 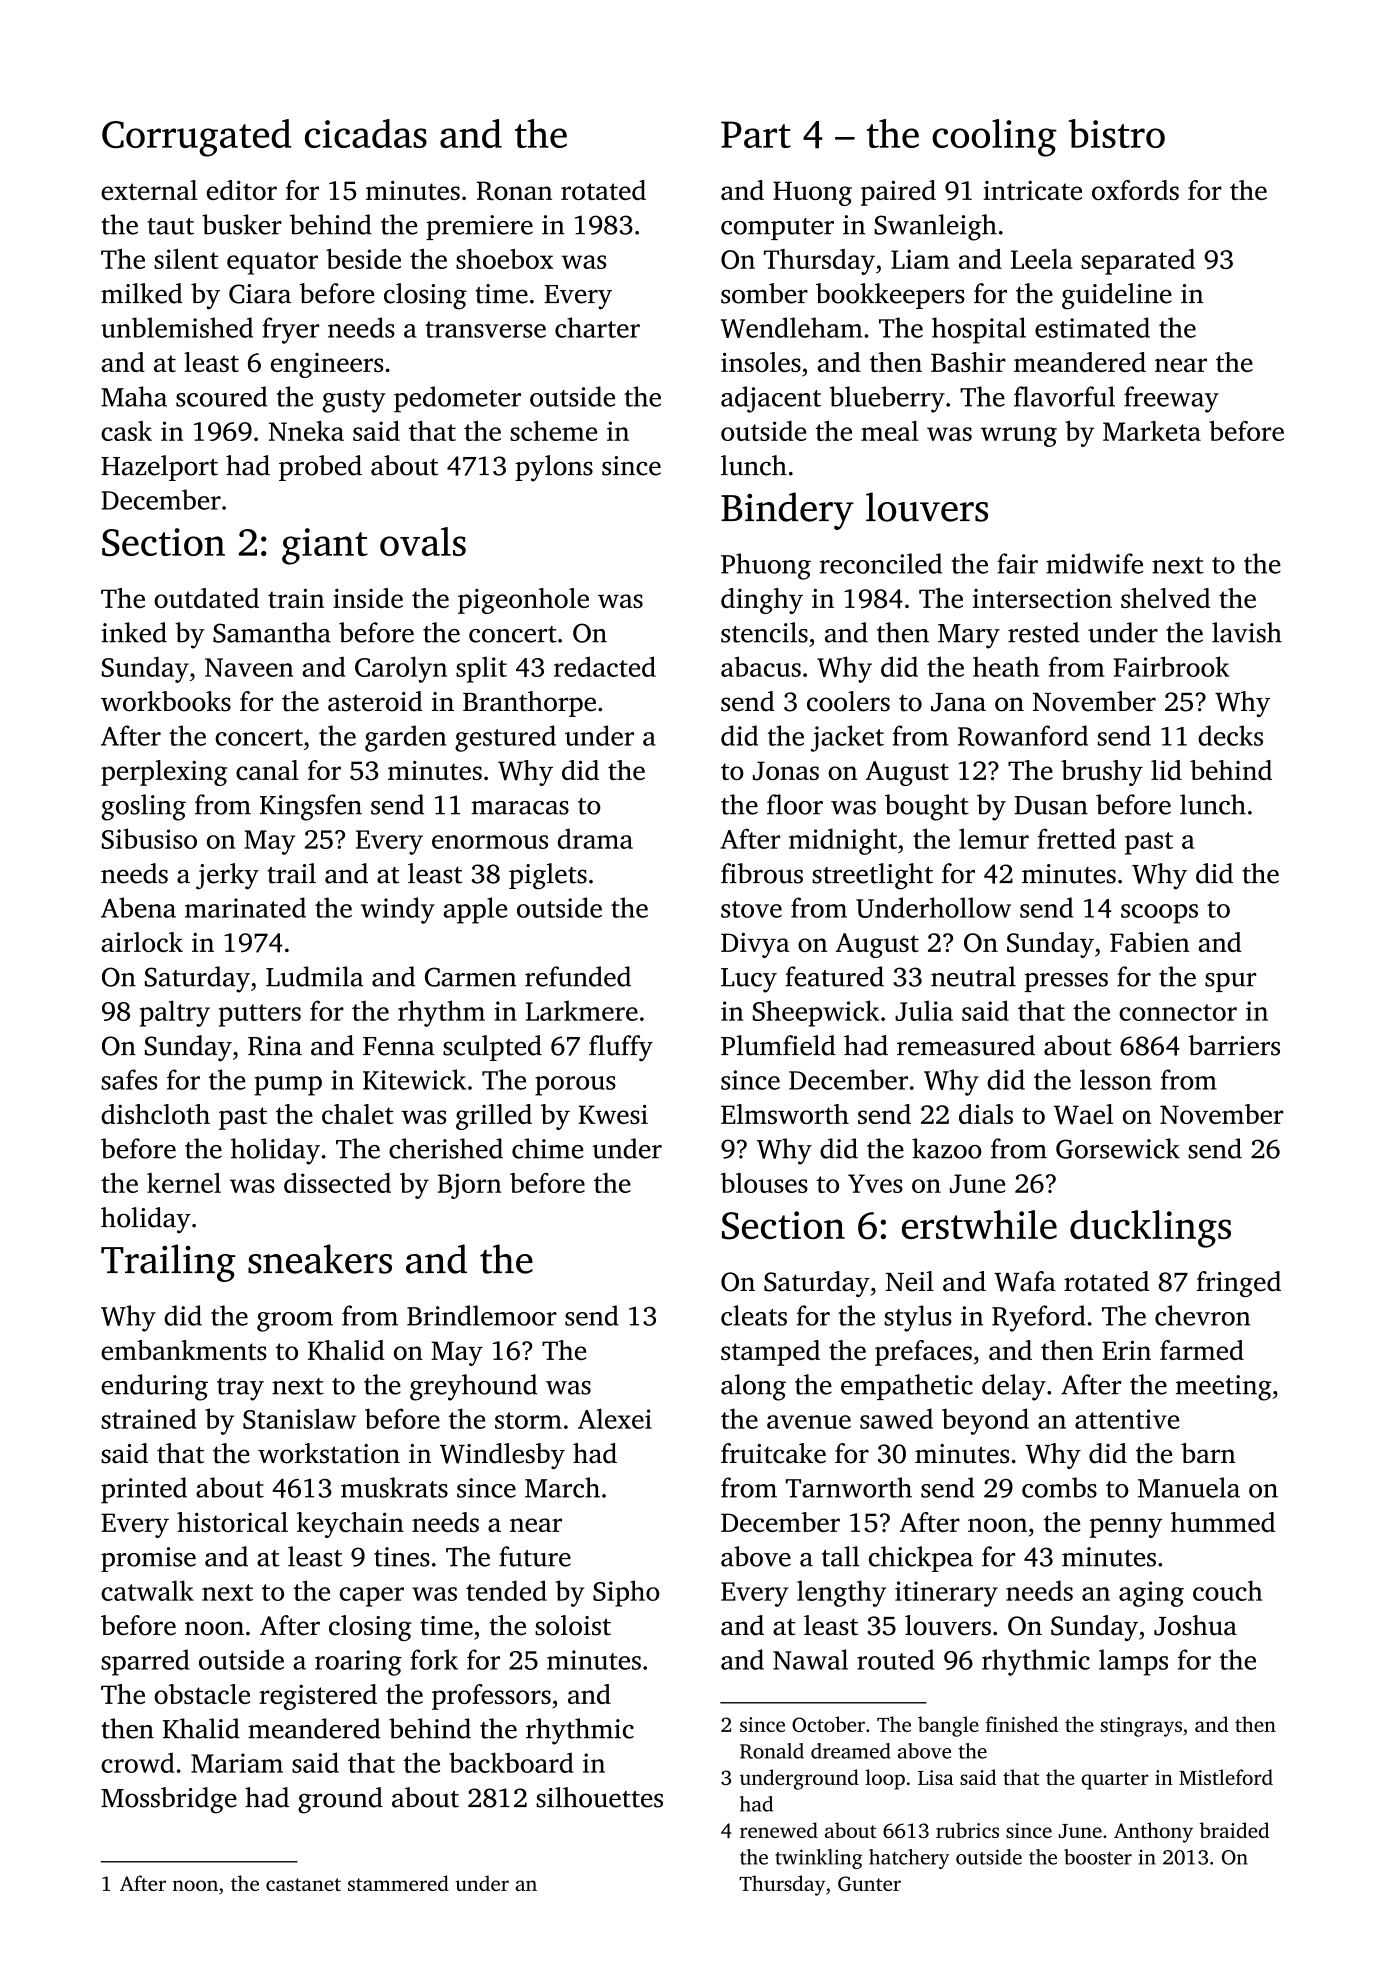 What do you see at coordinates (202, 1694) in the page?
I see `obstacle` at bounding box center [202, 1694].
